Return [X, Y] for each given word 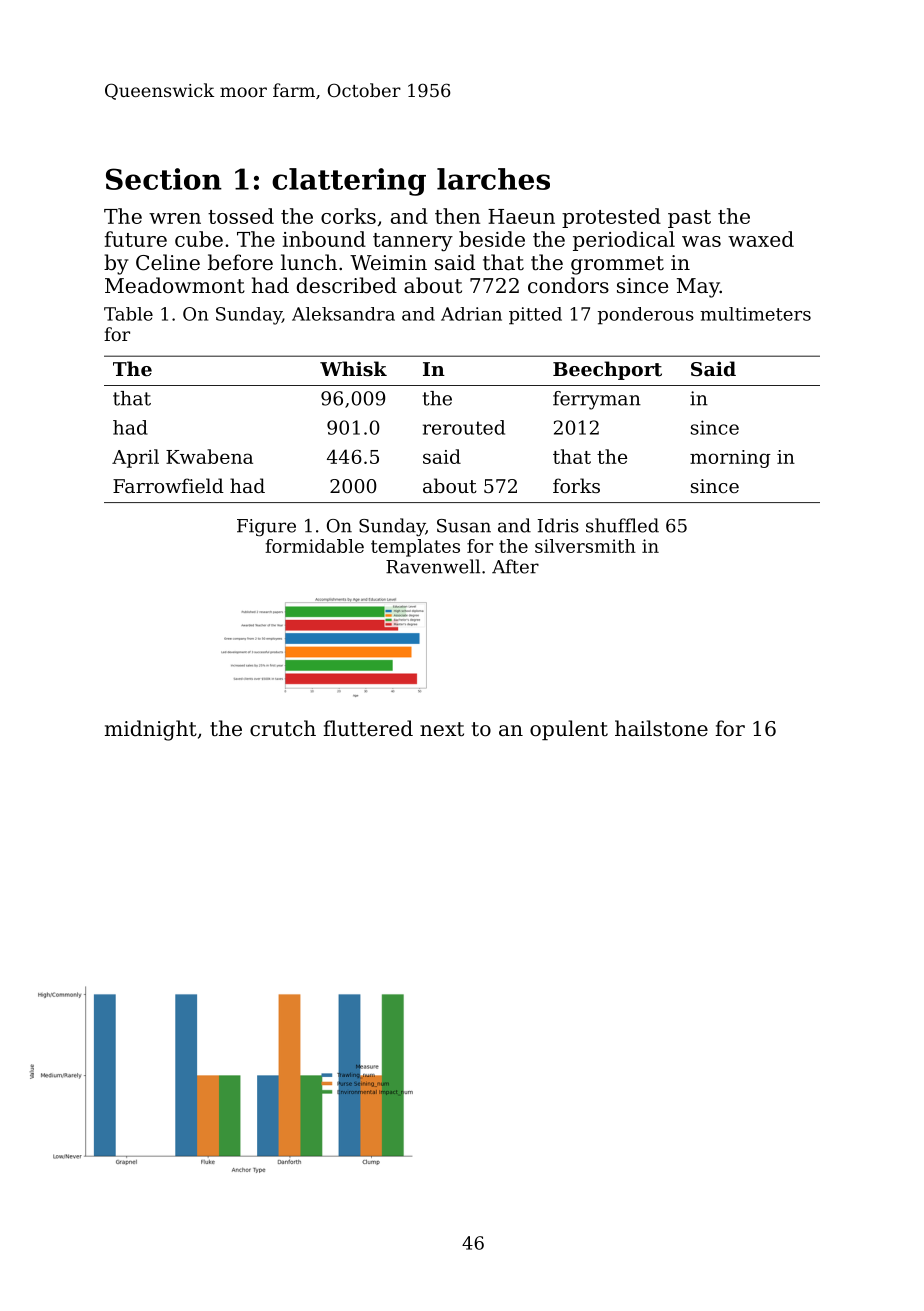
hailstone [661, 728]
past [689, 219]
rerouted [464, 427]
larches [493, 179]
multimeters [755, 314]
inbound [324, 239]
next [442, 729]
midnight [151, 730]
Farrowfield [168, 485]
